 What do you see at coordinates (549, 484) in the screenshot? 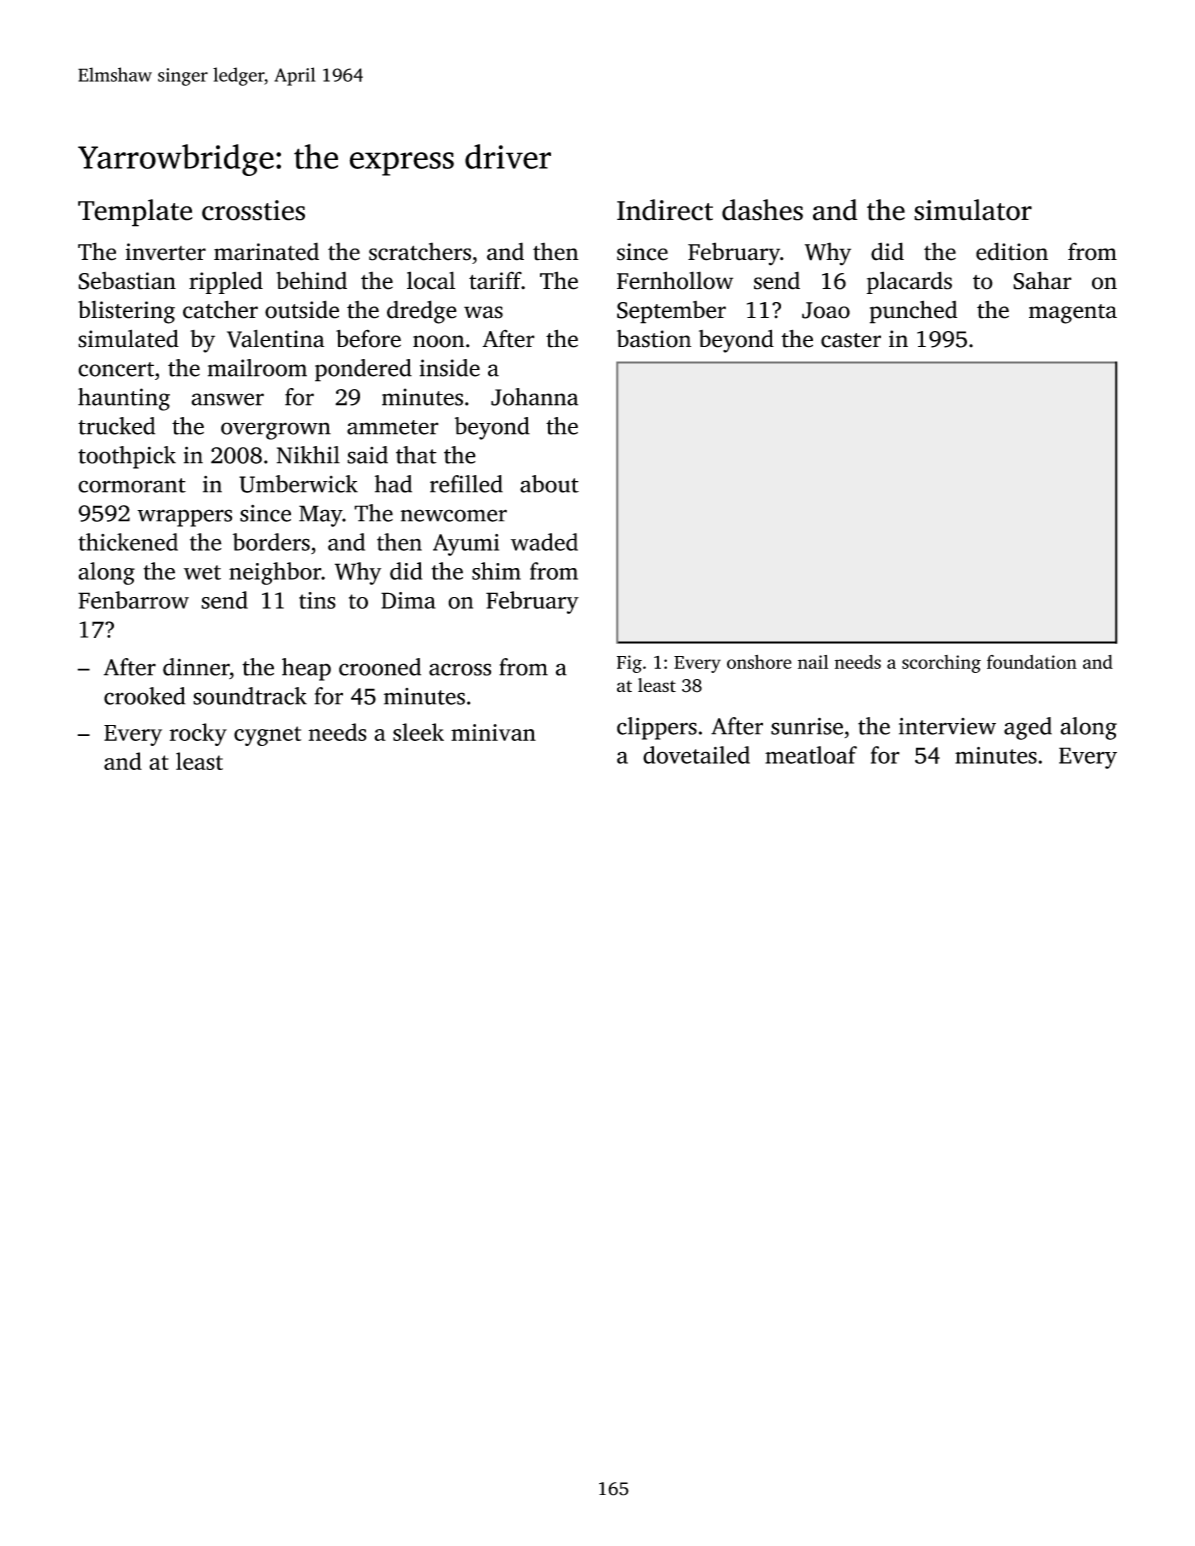
I see `about` at bounding box center [549, 484].
